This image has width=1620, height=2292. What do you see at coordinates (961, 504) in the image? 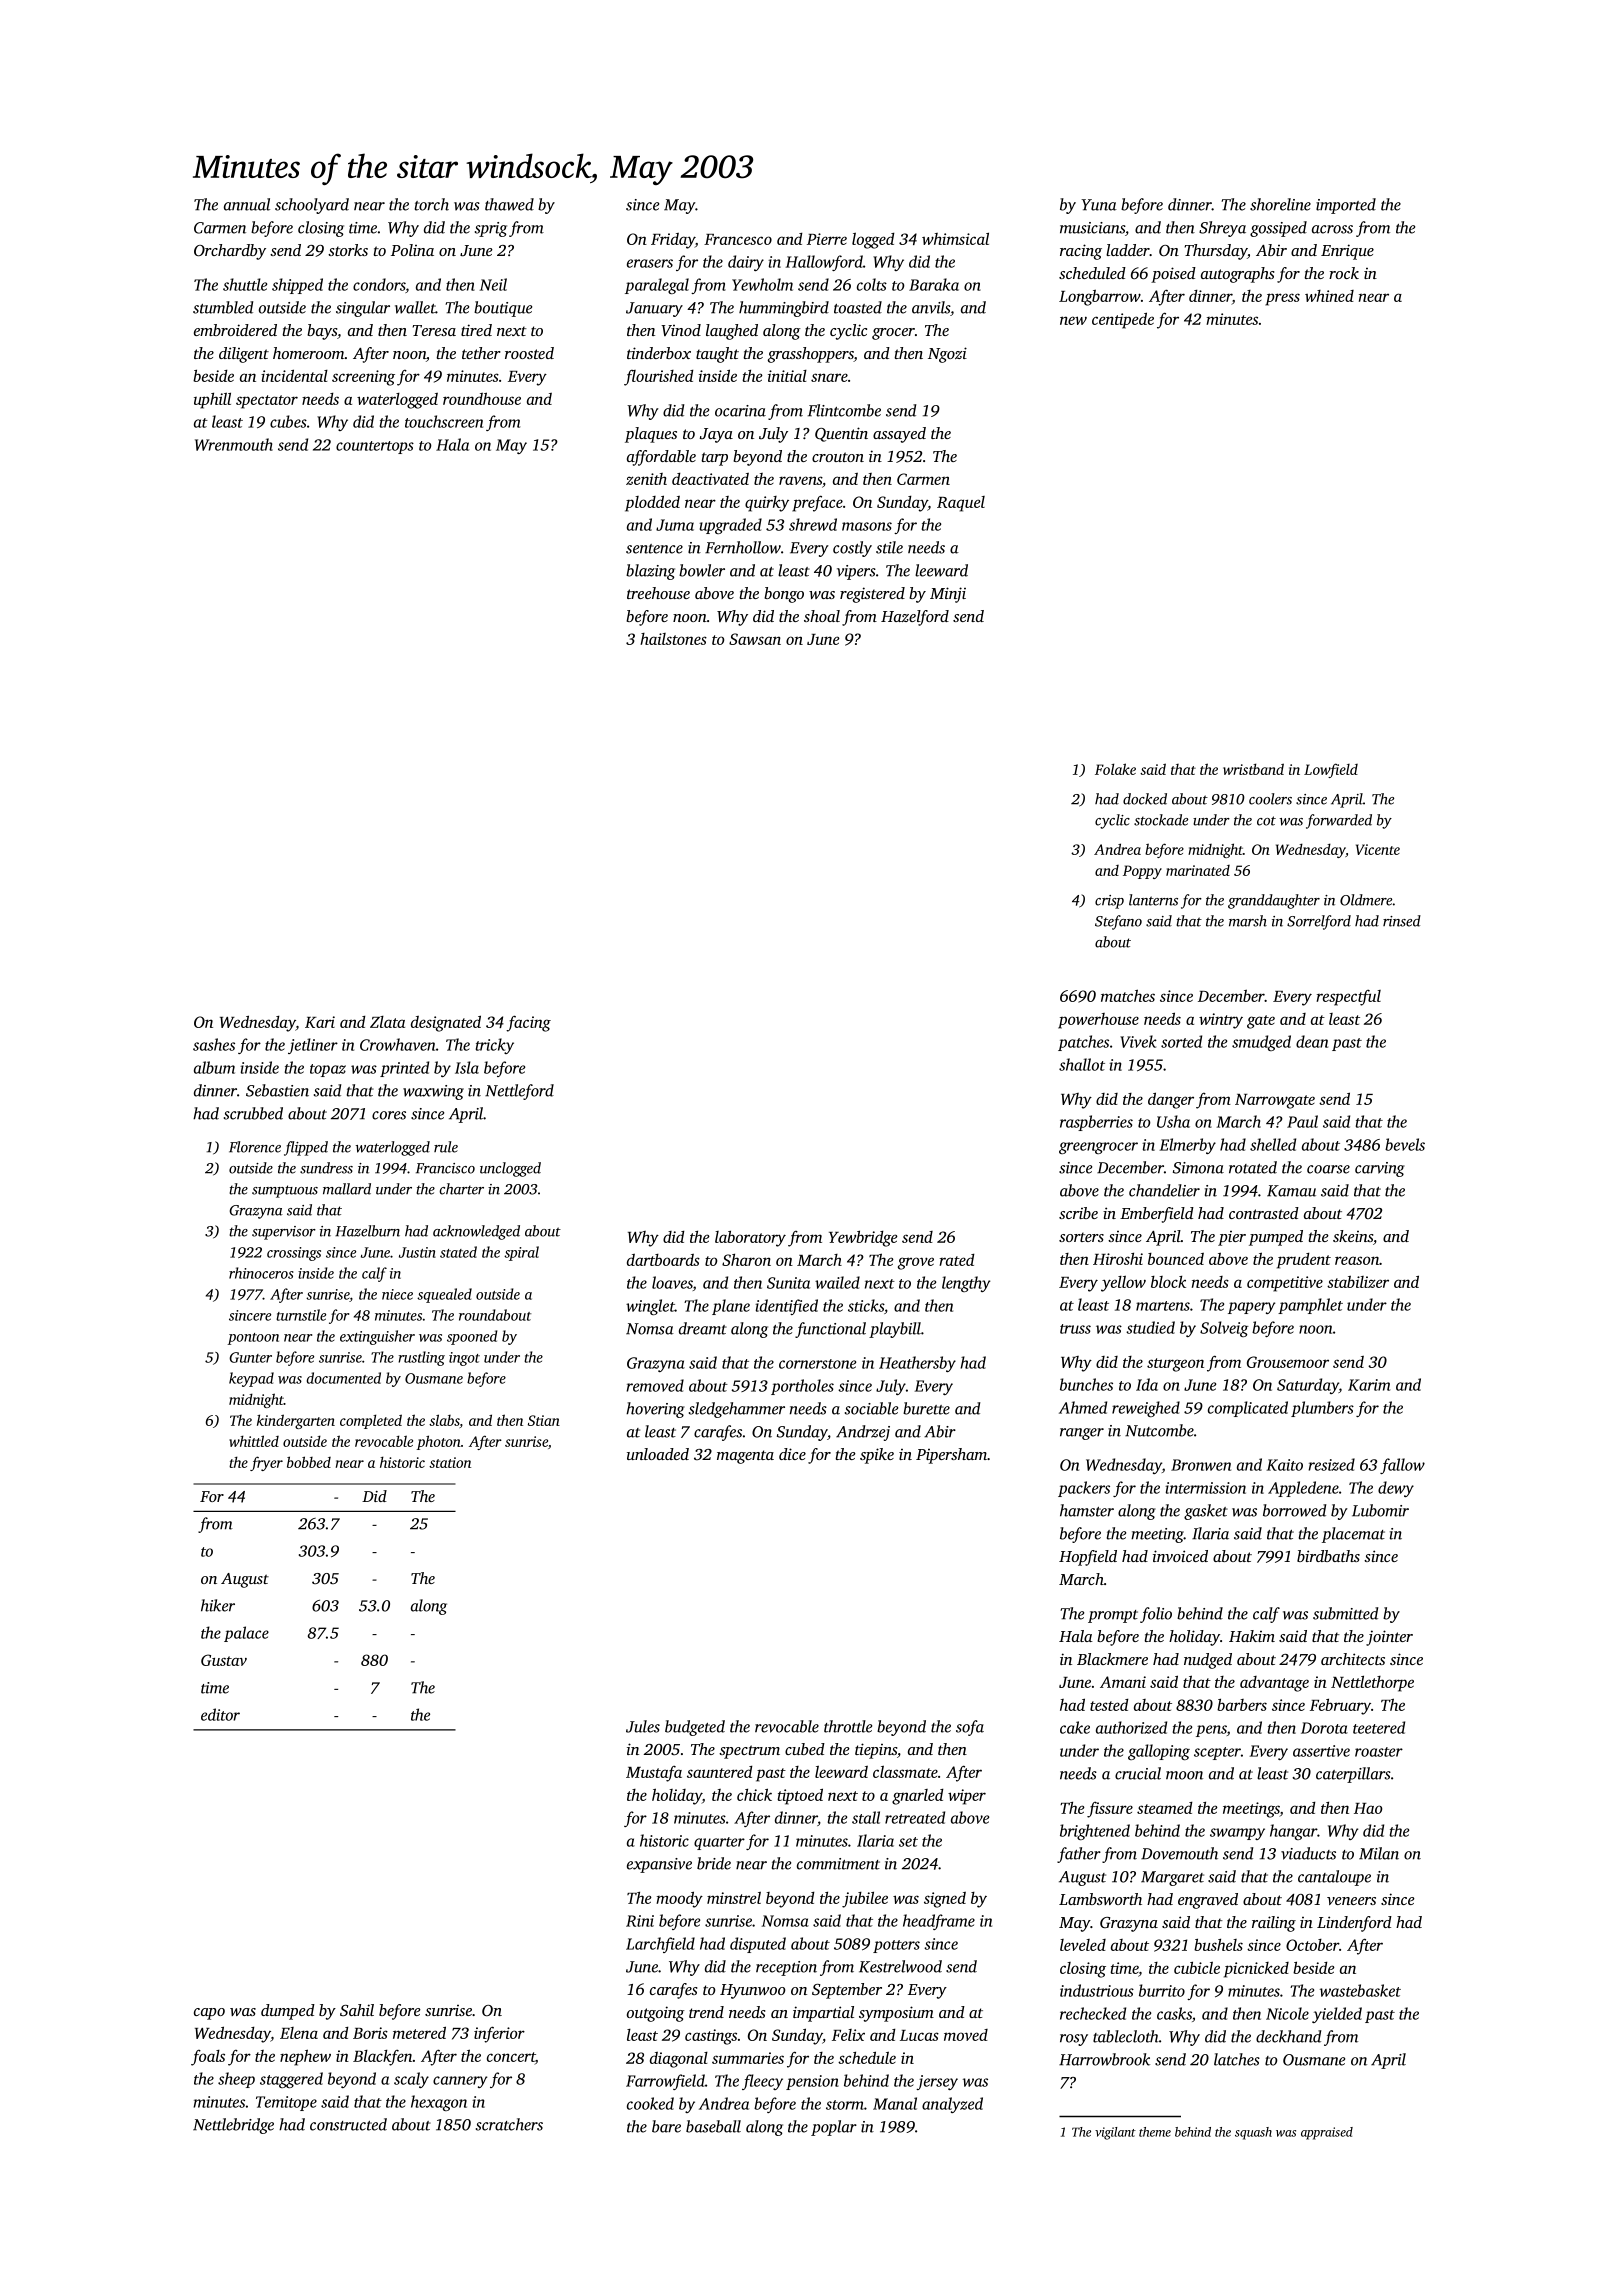
I see `Raquel` at bounding box center [961, 504].
